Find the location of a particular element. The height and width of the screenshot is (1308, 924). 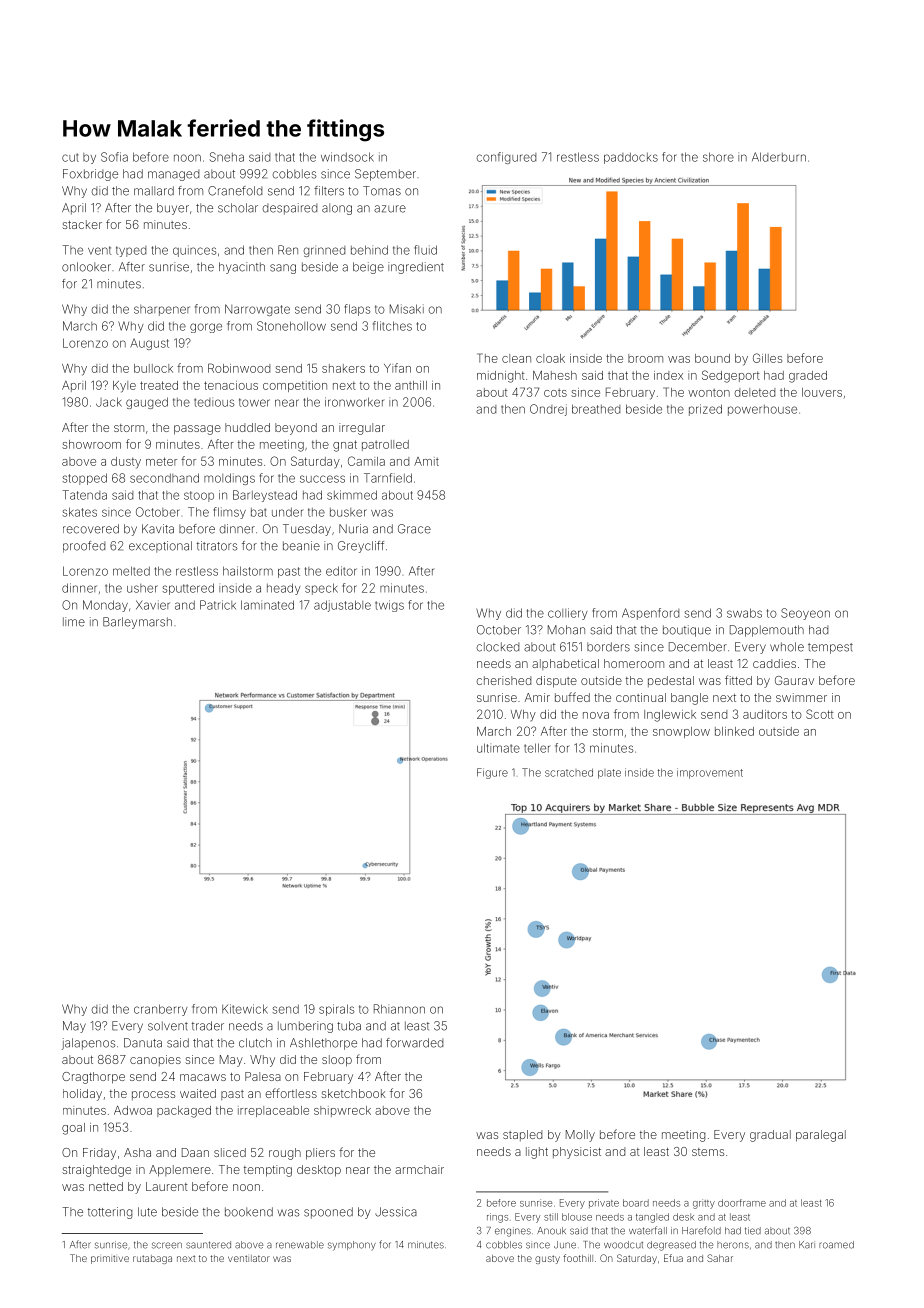

teller is located at coordinates (537, 748).
